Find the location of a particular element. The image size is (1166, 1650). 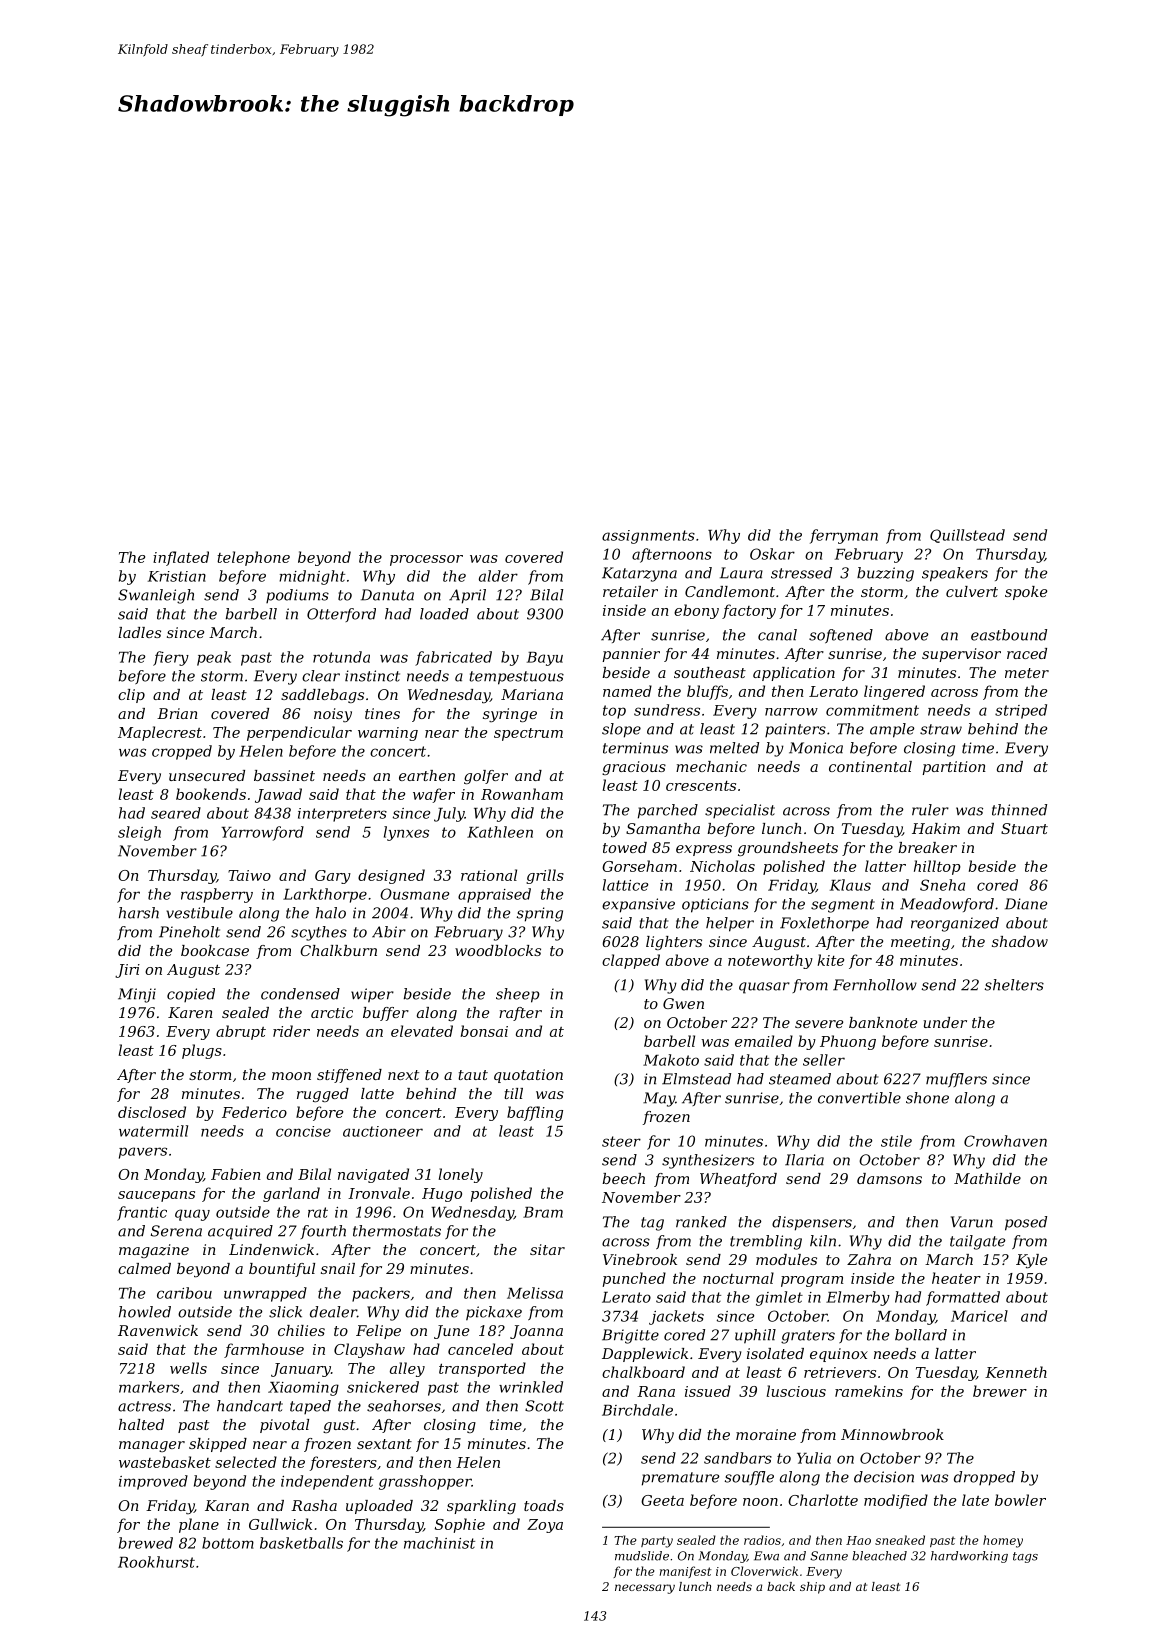

Quillstead is located at coordinates (967, 536).
